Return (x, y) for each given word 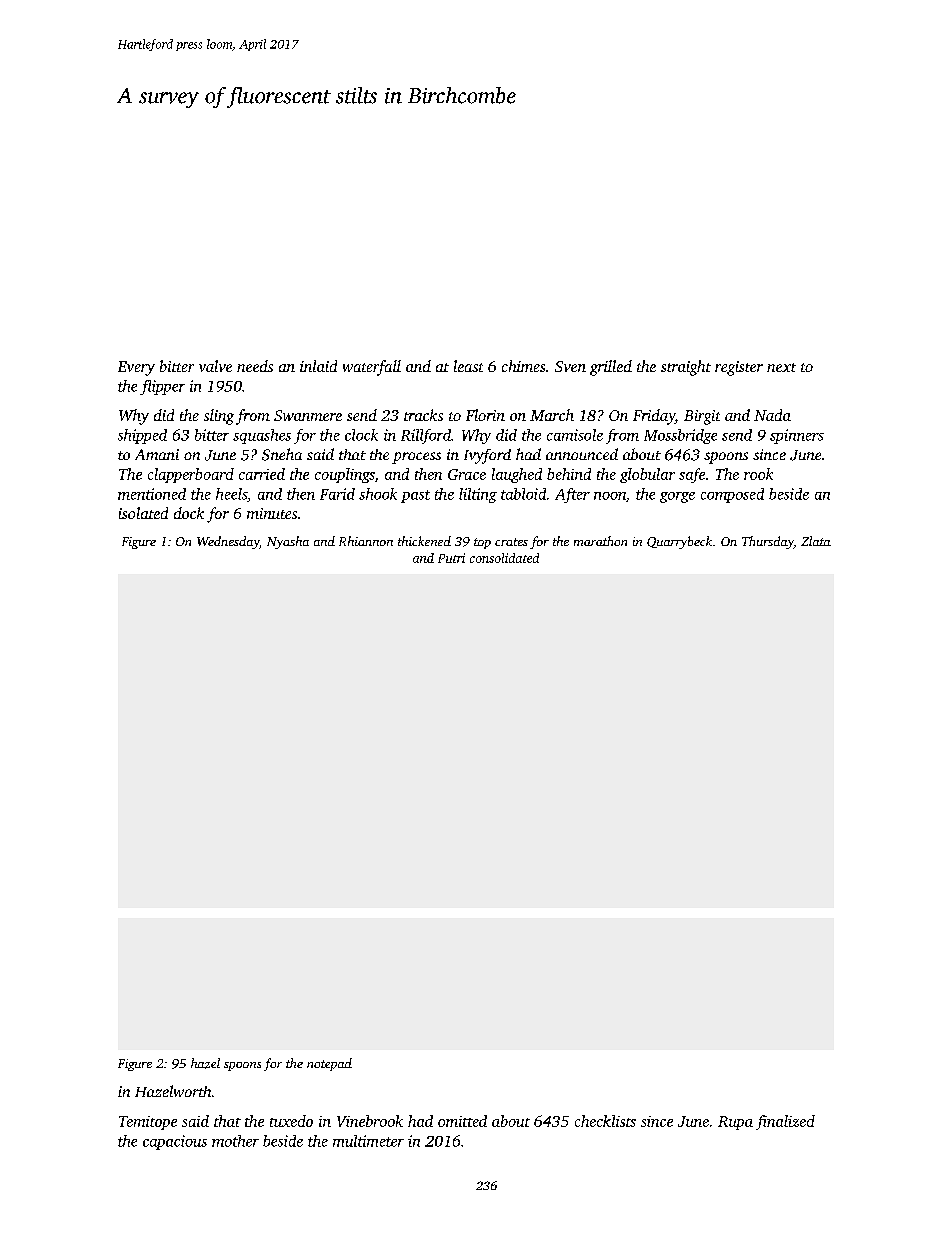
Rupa (735, 1123)
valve (215, 366)
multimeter (368, 1141)
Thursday (768, 542)
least (468, 366)
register (739, 368)
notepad (329, 1064)
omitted (462, 1121)
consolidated (504, 558)
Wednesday (228, 542)
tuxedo (291, 1121)
